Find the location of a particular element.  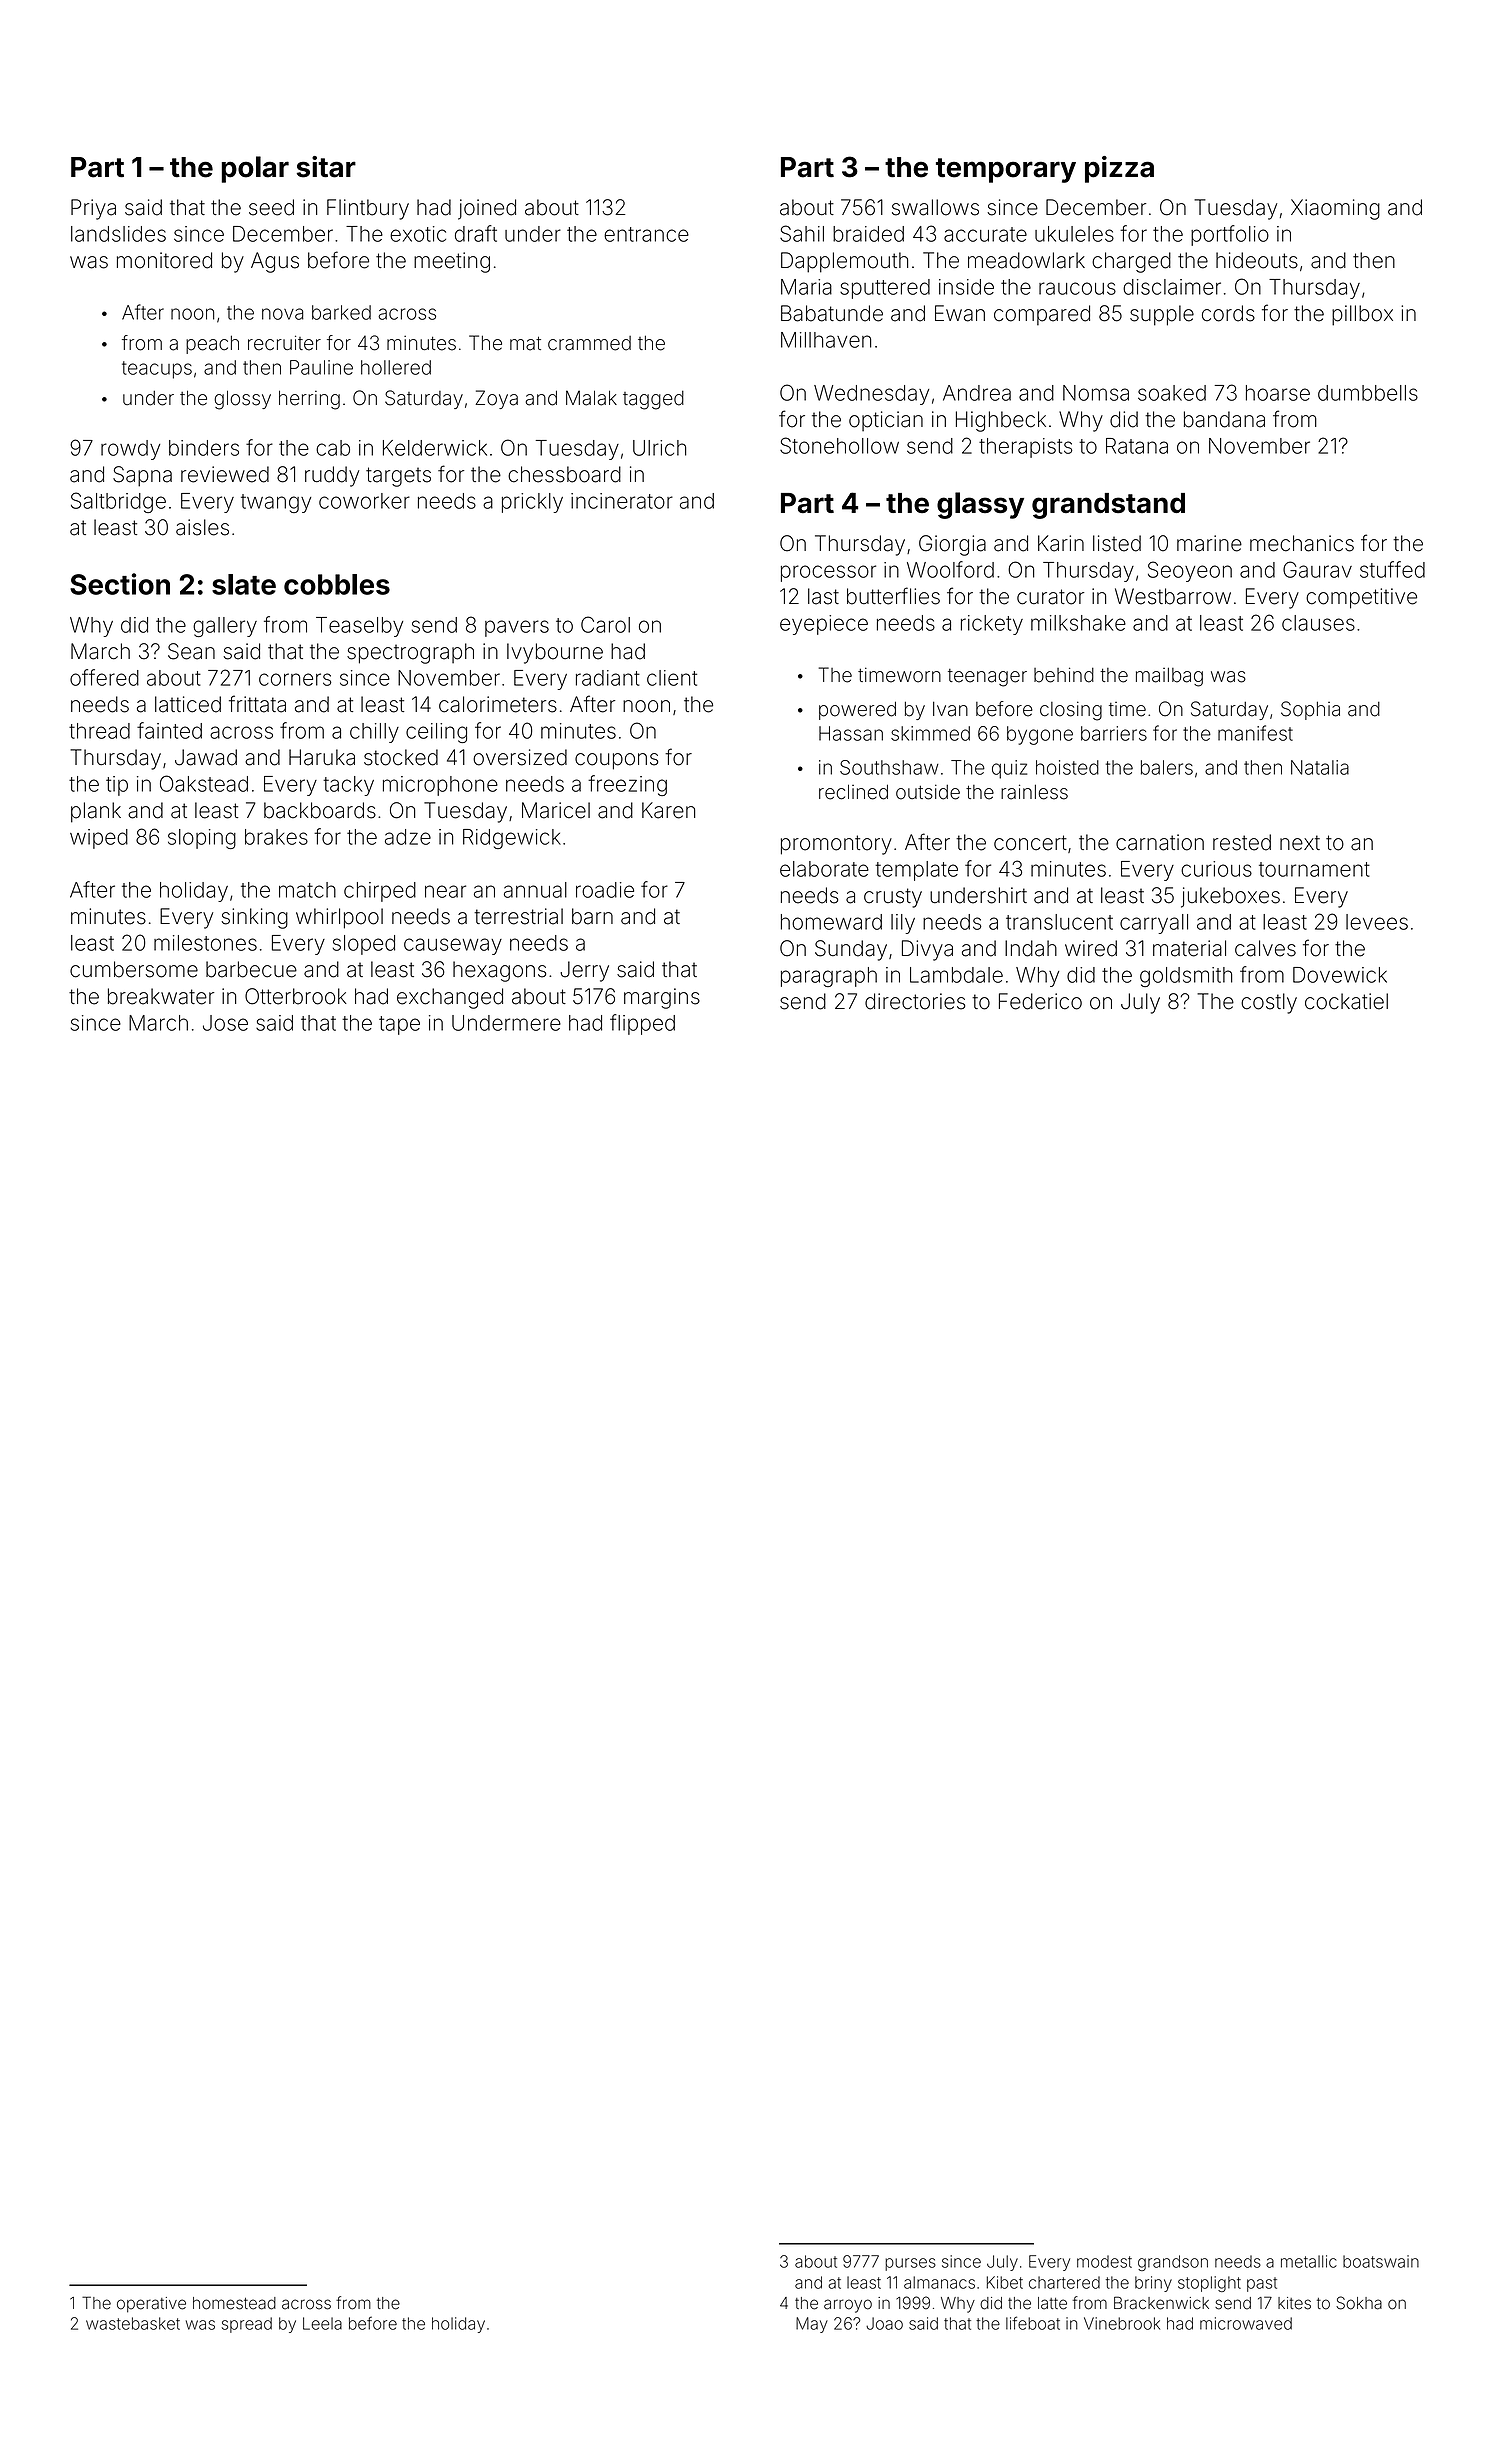

Leela is located at coordinates (322, 2323).
